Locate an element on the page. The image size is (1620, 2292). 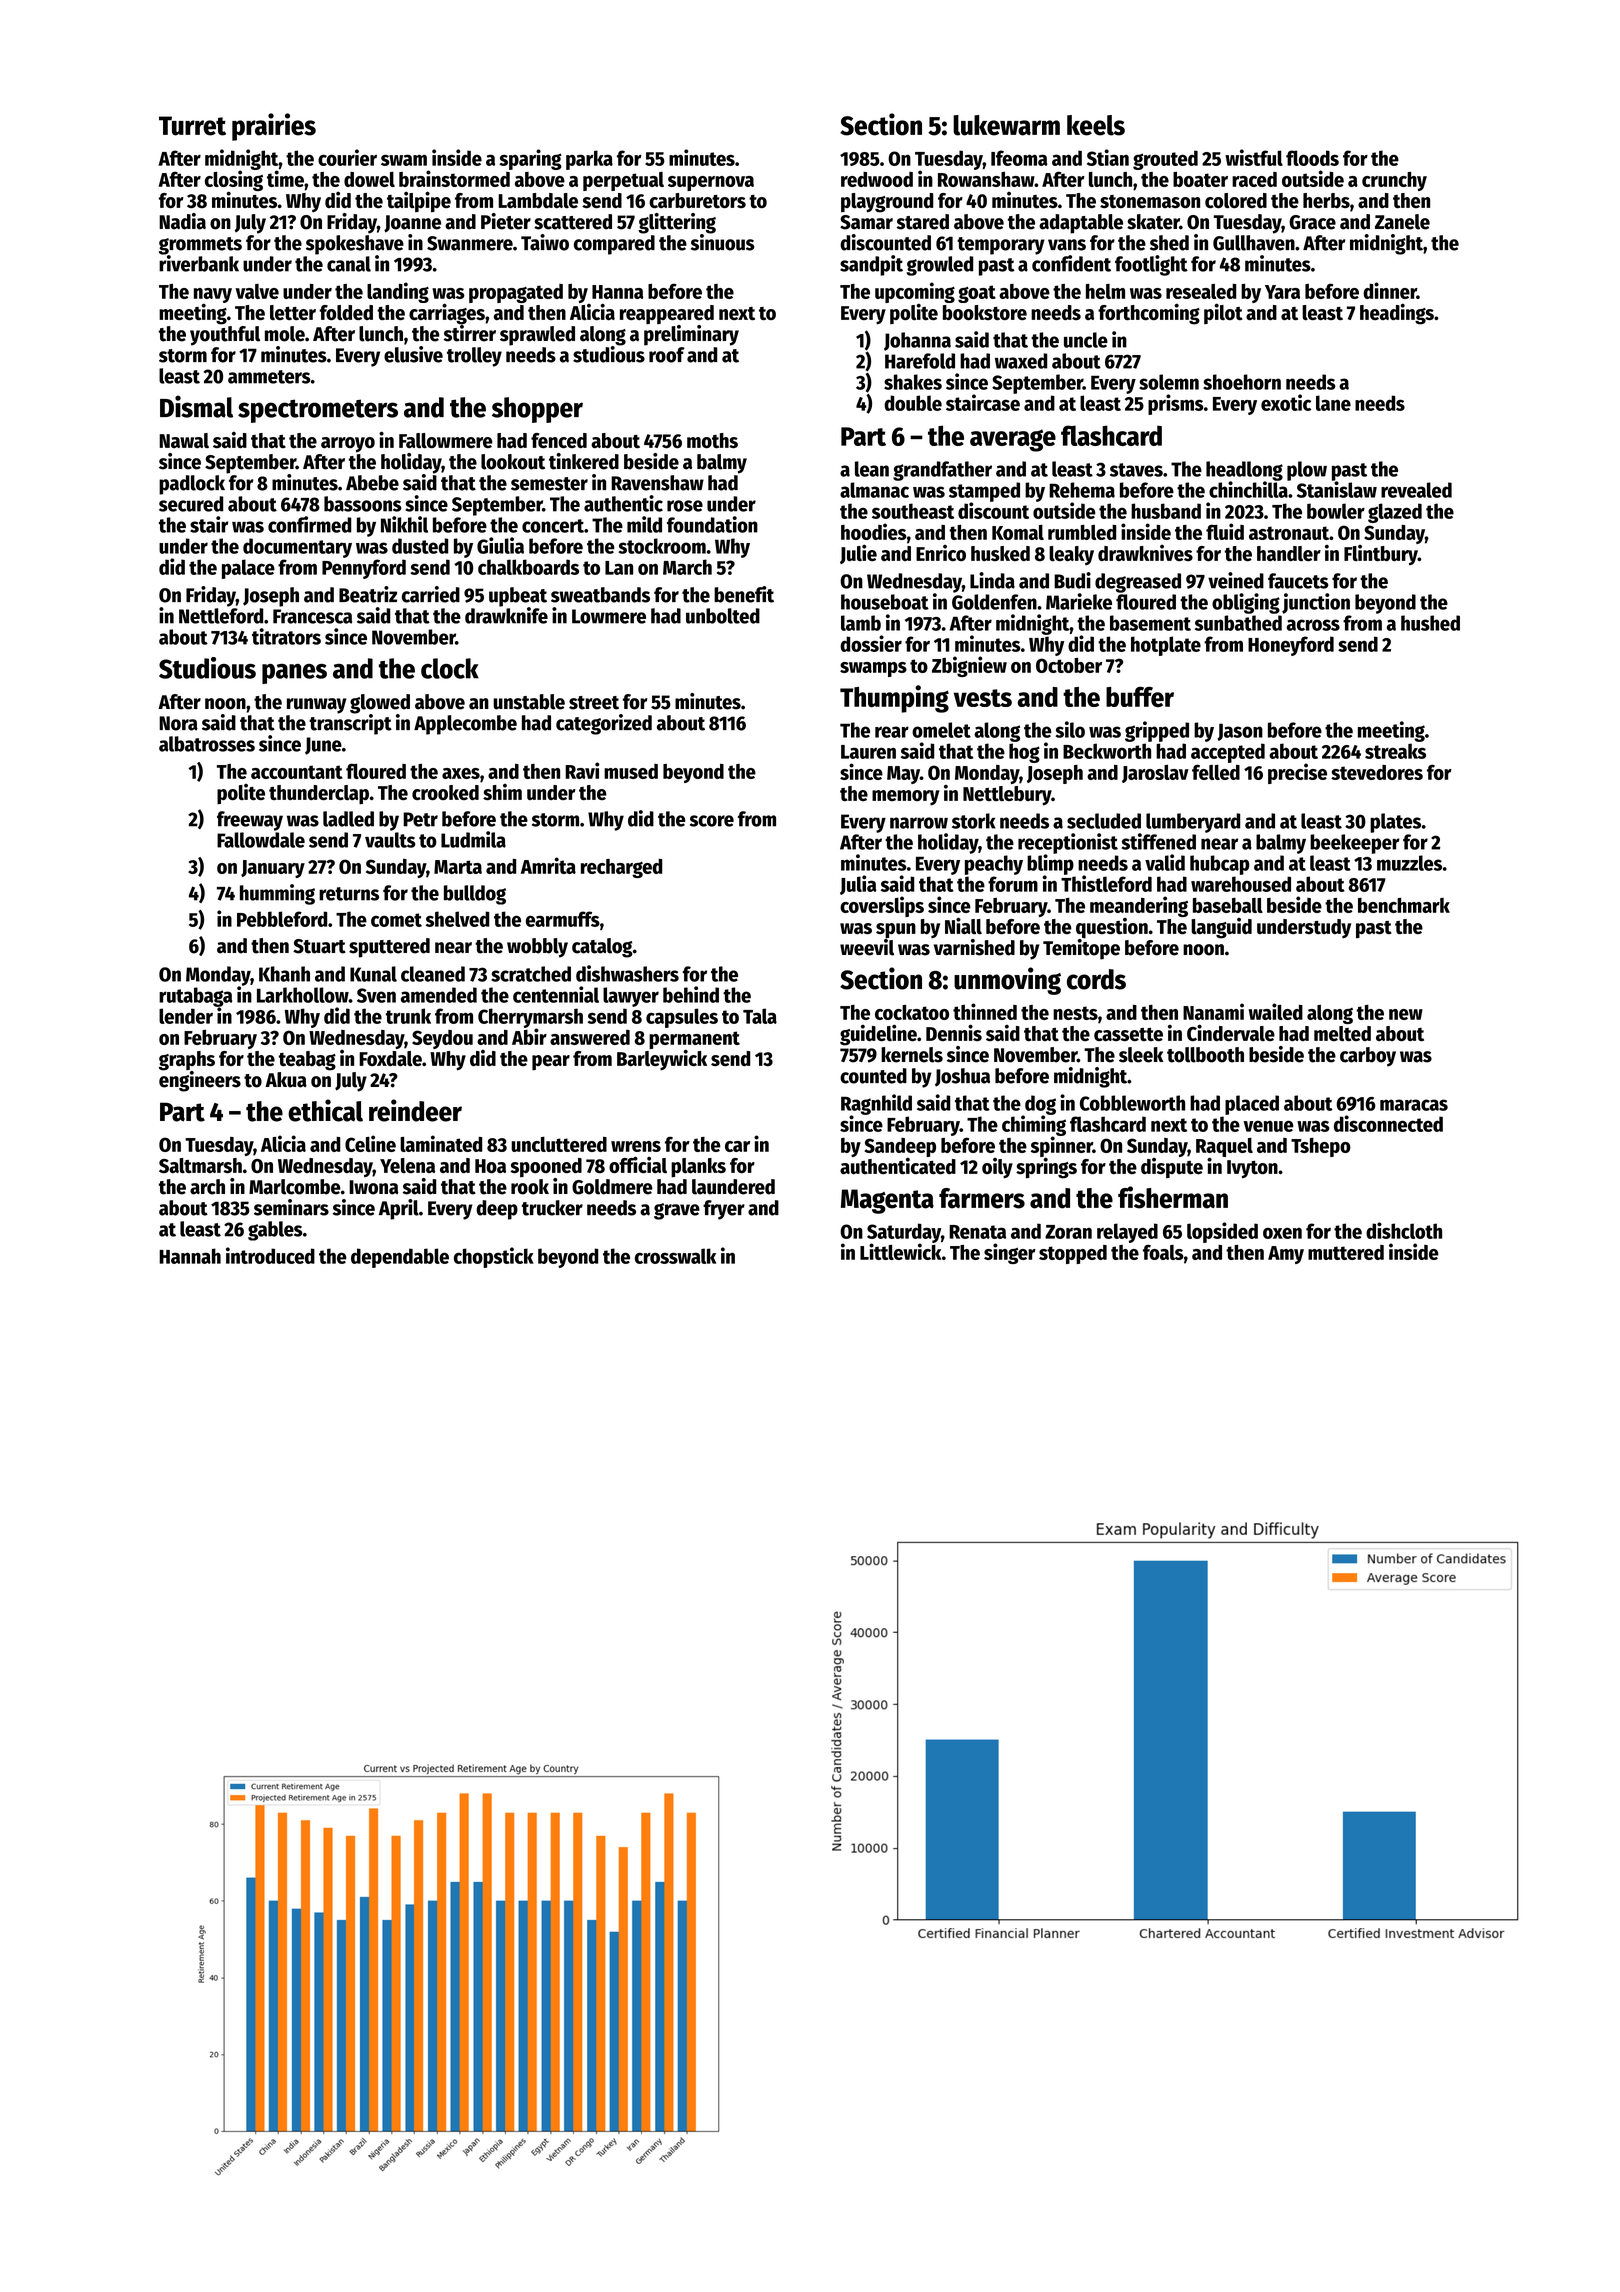
sandpit is located at coordinates (871, 265).
